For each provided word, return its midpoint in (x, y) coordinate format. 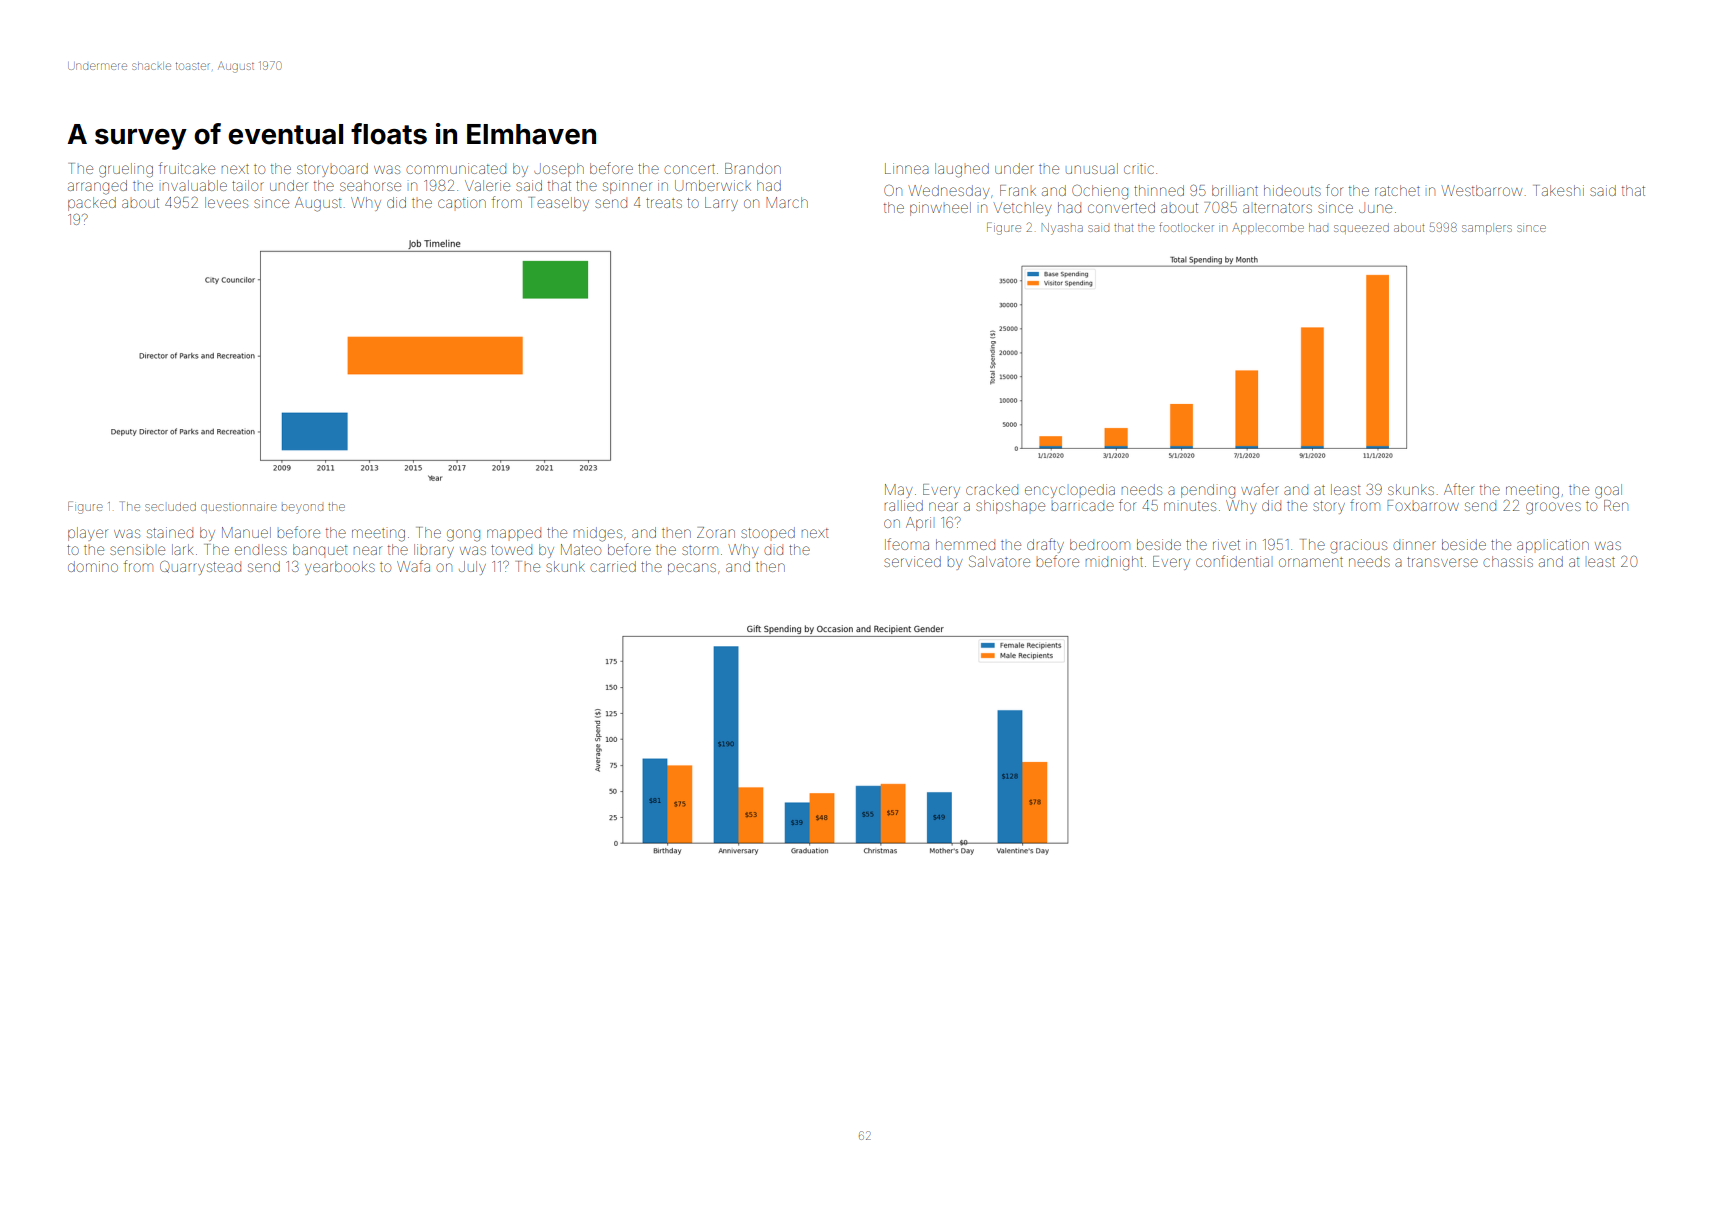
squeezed (1361, 228)
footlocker (1186, 227)
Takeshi (1559, 190)
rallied (904, 505)
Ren (1616, 505)
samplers (1487, 228)
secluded (170, 506)
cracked (992, 489)
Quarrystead (200, 567)
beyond (302, 509)
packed (92, 204)
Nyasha (1062, 229)
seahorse (370, 185)
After (1459, 489)
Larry (721, 204)
